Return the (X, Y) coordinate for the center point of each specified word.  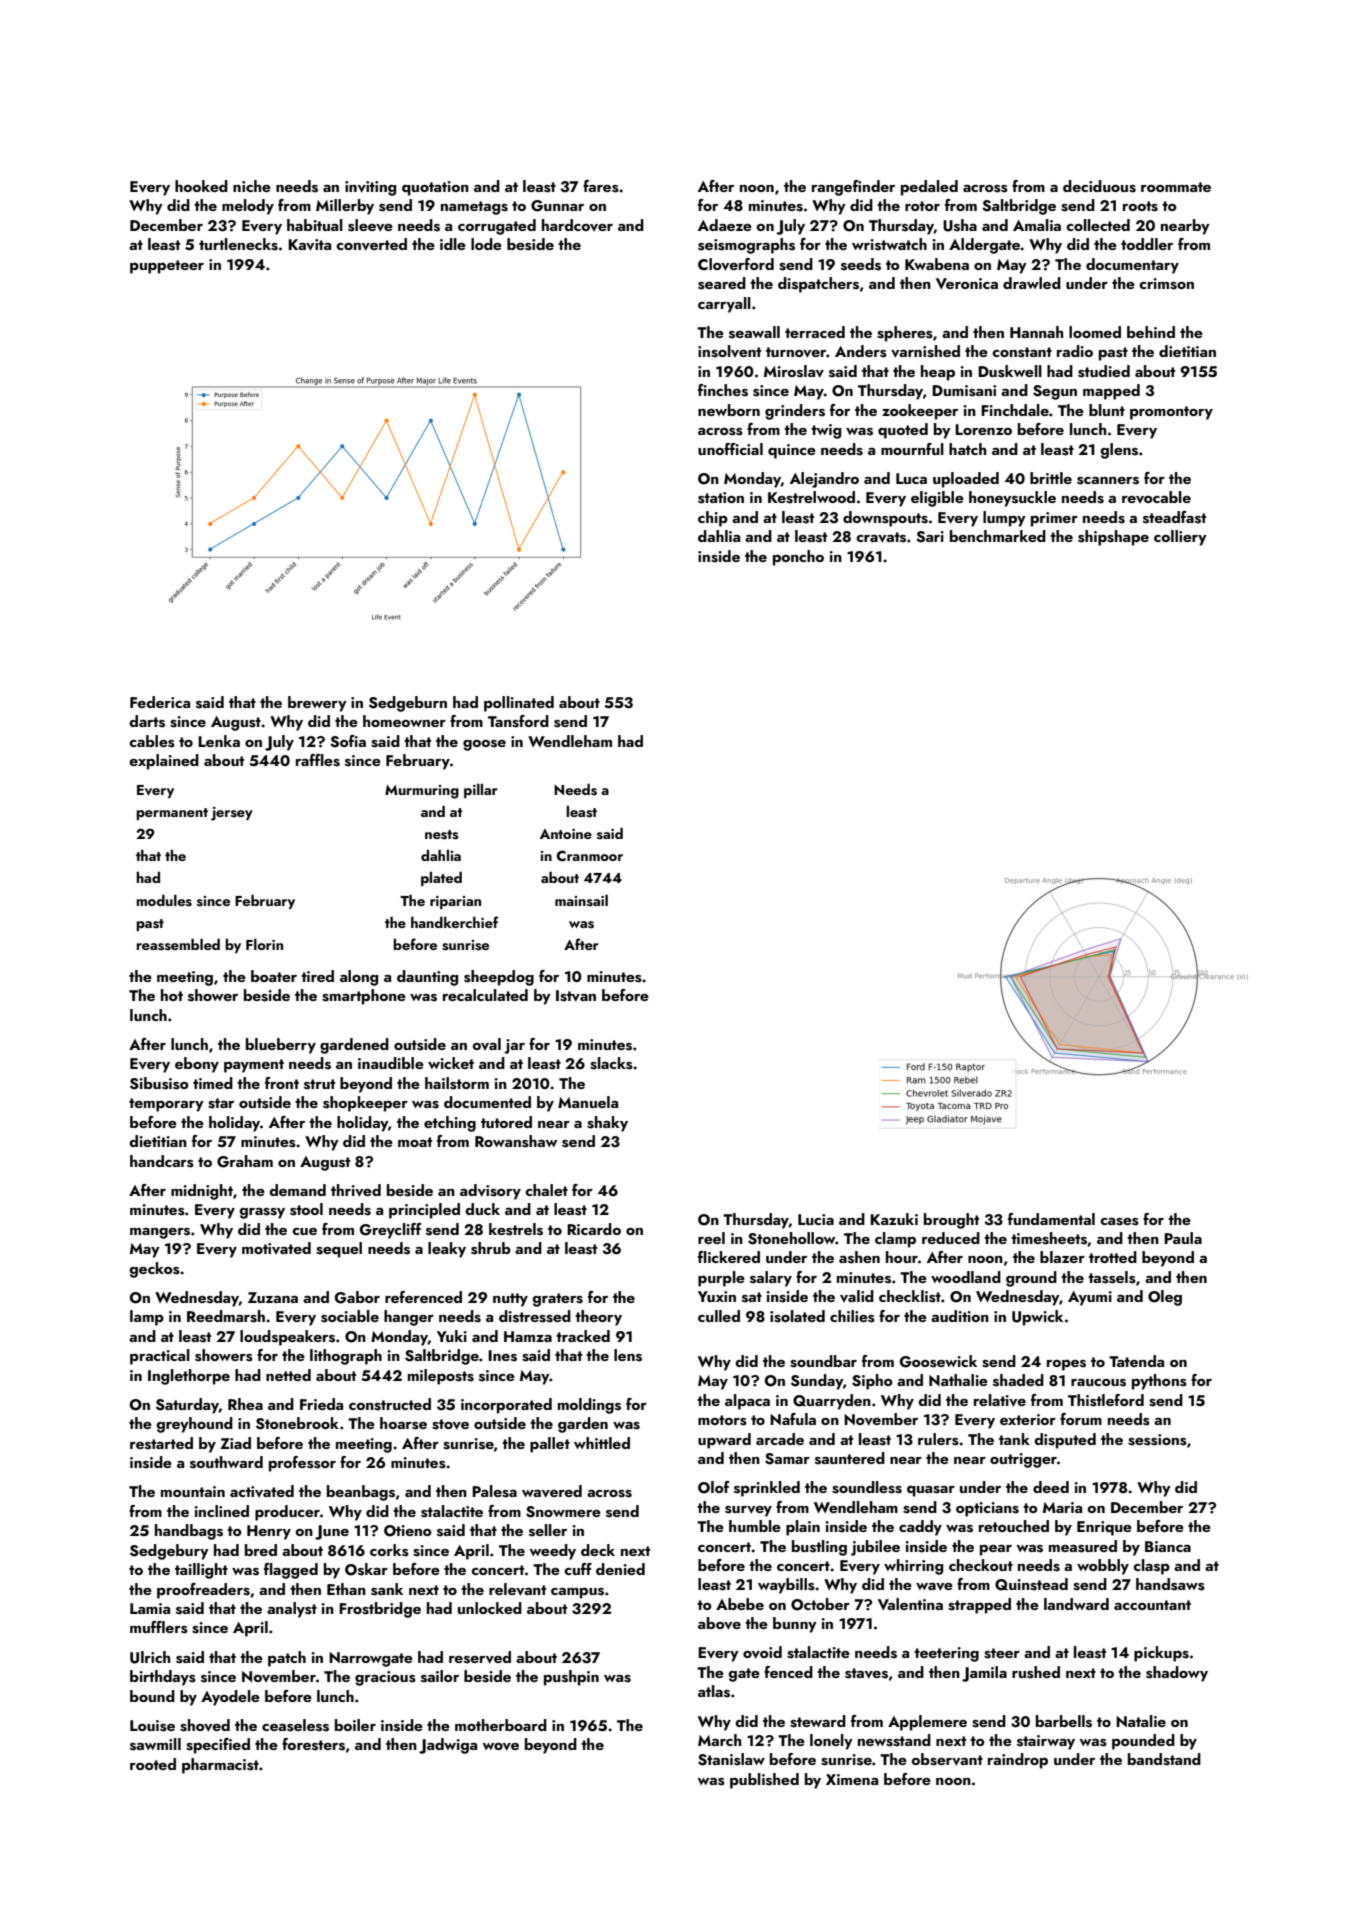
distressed (535, 1316)
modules (164, 901)
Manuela (588, 1102)
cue (304, 1231)
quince (792, 451)
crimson (1166, 284)
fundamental (1051, 1219)
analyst (292, 1610)
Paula (1183, 1238)
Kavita (309, 245)
